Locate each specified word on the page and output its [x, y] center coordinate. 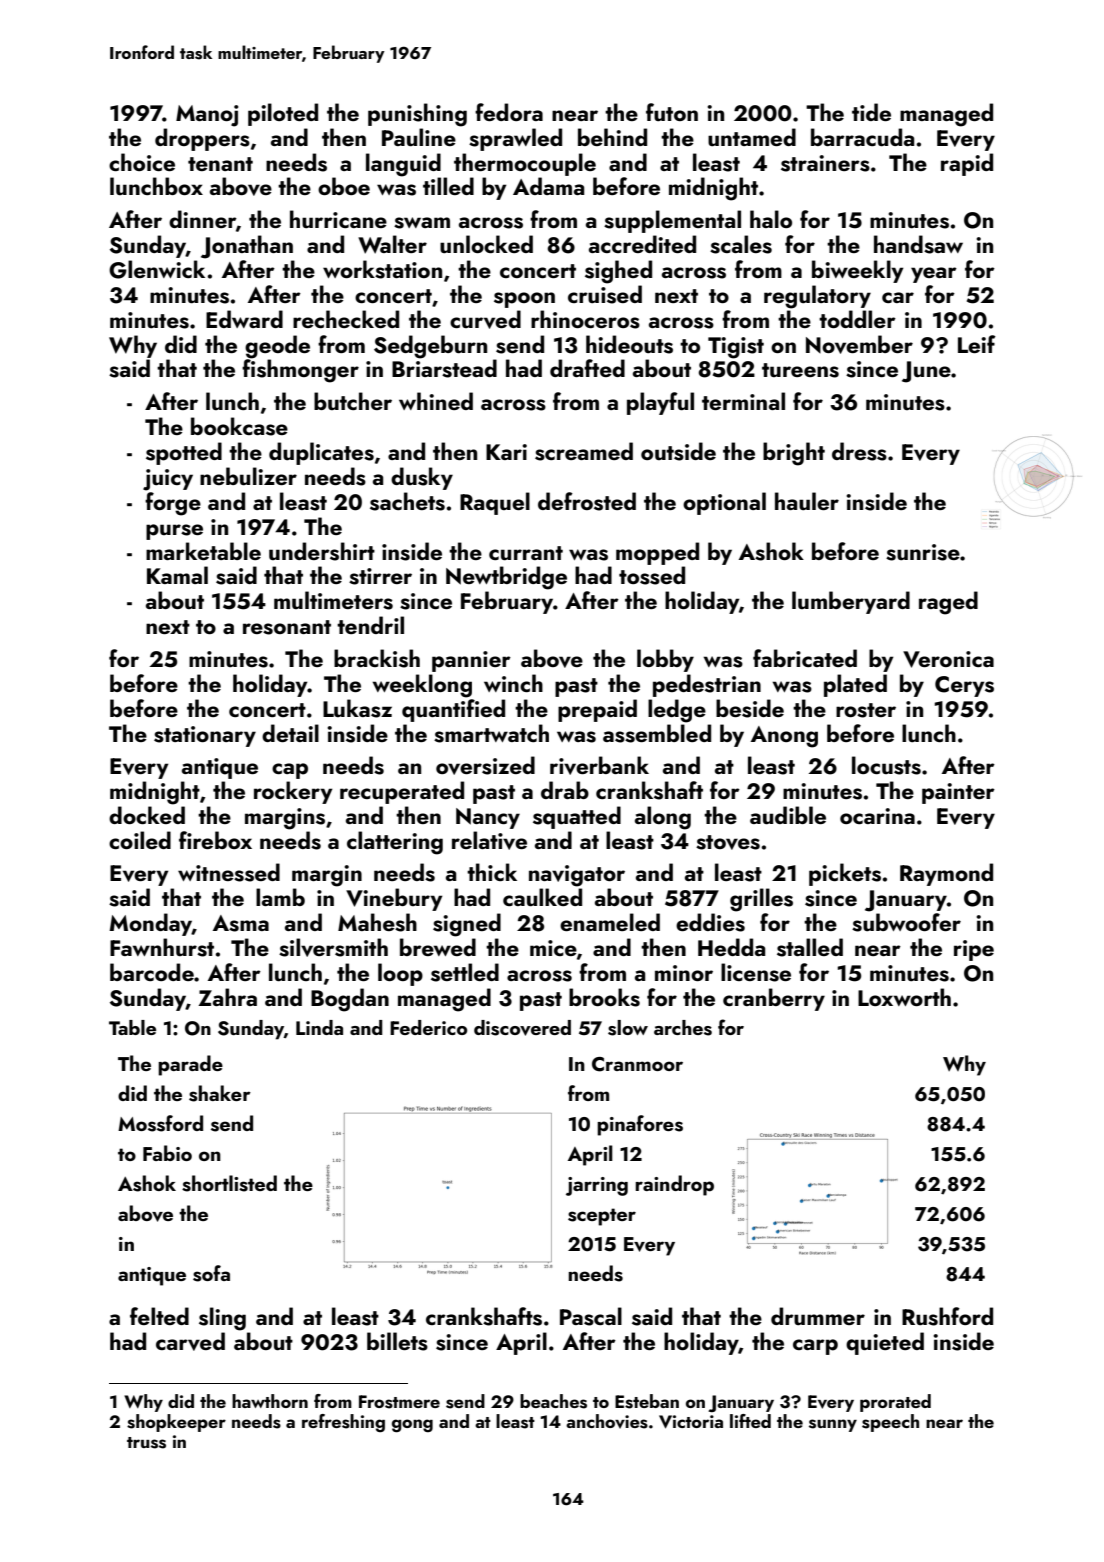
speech [890, 1423]
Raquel [495, 503]
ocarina [877, 816]
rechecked [346, 319]
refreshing [343, 1423]
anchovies [607, 1421]
